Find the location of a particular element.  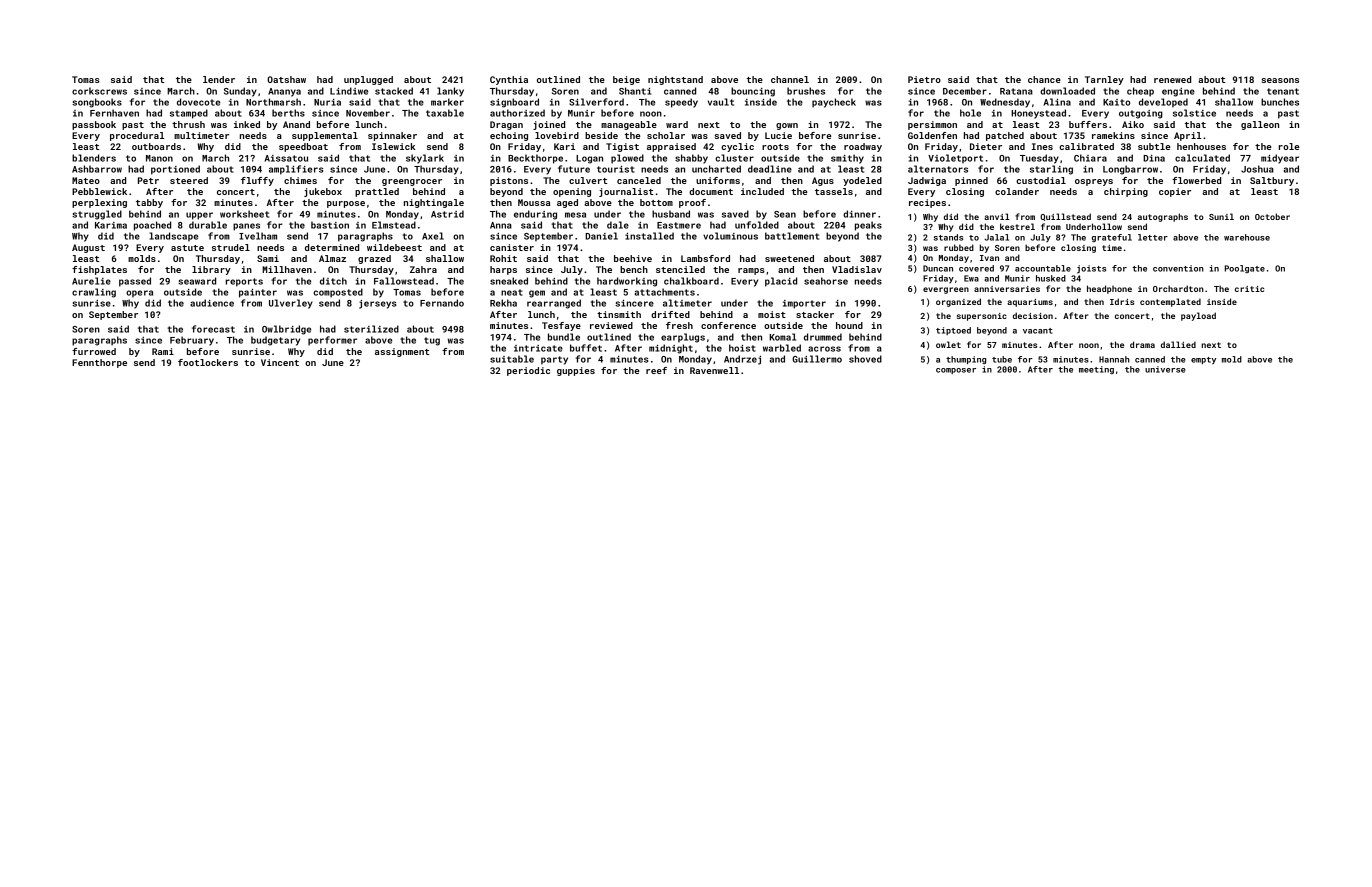

warehouse is located at coordinates (1247, 237).
